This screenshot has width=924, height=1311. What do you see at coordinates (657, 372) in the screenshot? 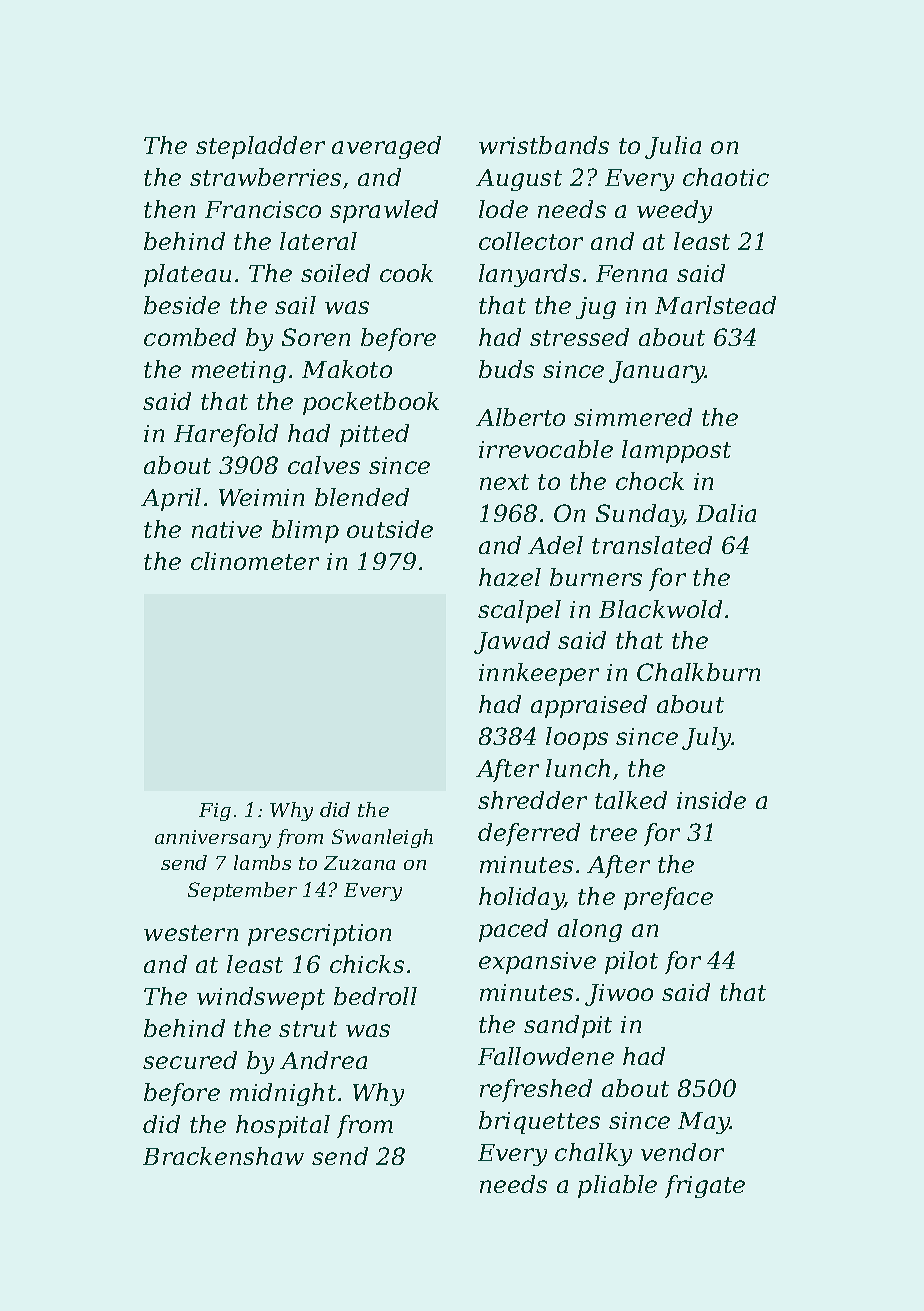
I see `January` at bounding box center [657, 372].
